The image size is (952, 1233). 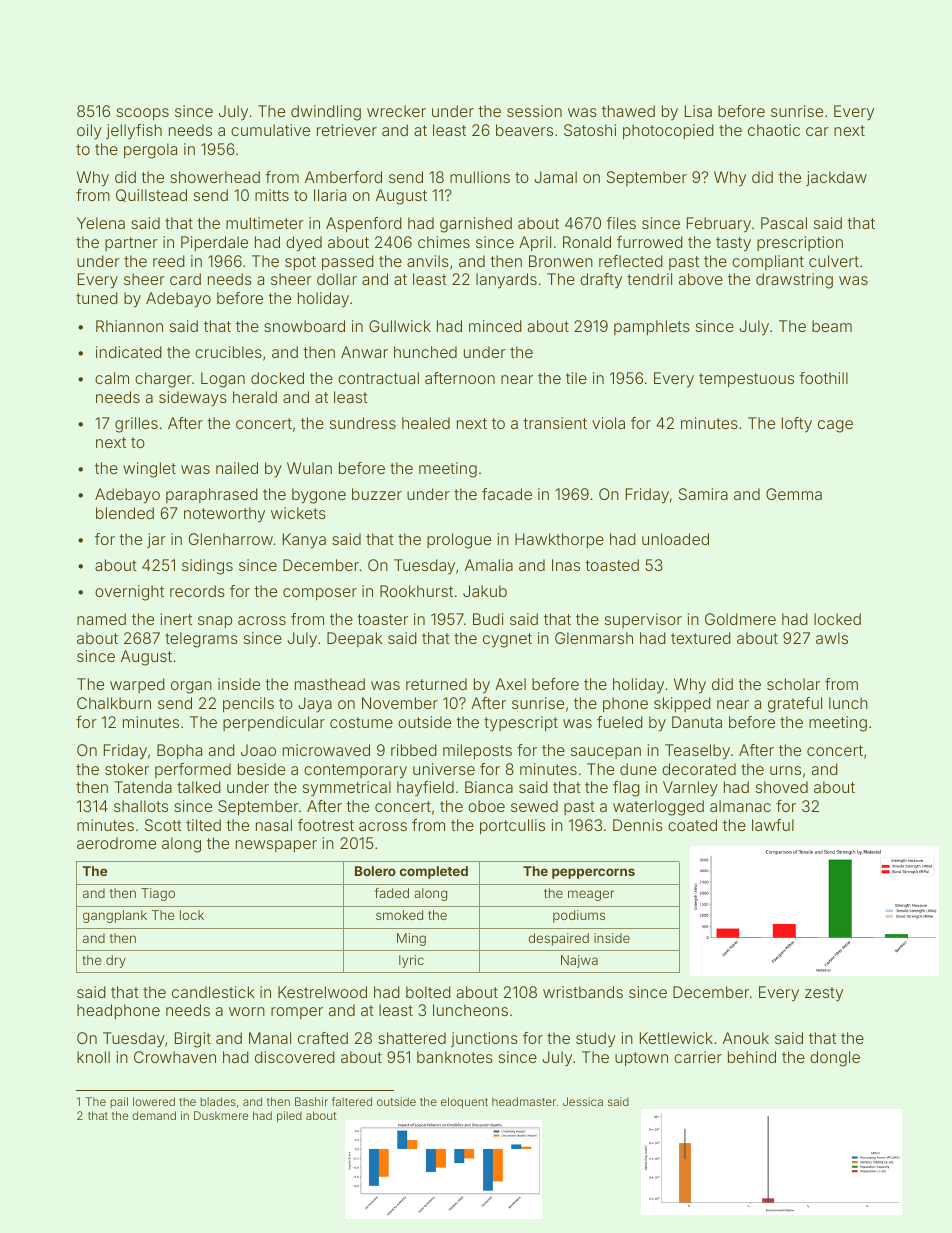 I want to click on passed, so click(x=348, y=262).
